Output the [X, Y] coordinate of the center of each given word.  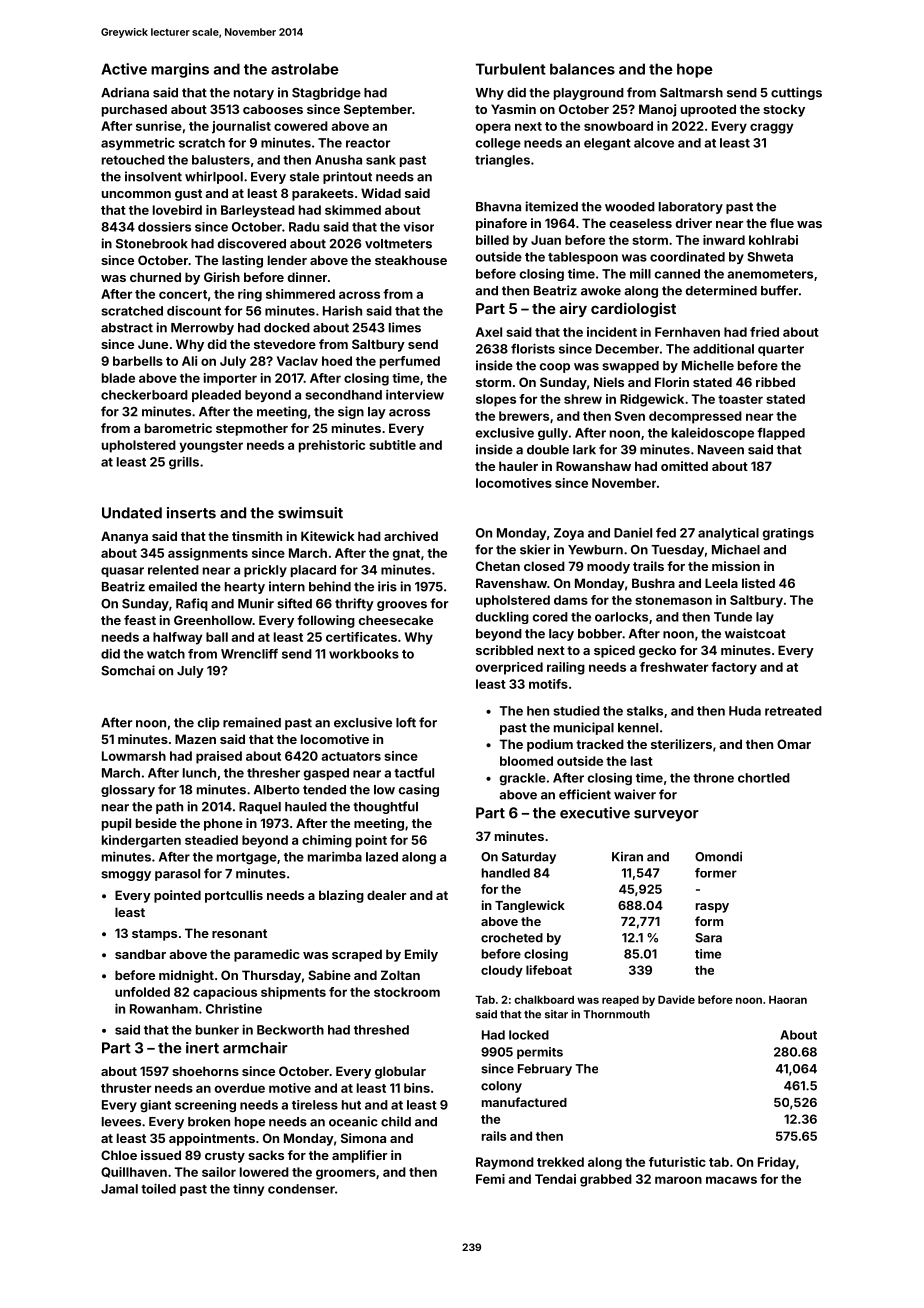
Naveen [721, 450]
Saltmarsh [691, 93]
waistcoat [755, 633]
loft [406, 722]
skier [535, 549]
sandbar [140, 954]
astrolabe [305, 69]
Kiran [627, 857]
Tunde [733, 617]
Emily [421, 955]
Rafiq [192, 604]
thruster [126, 1088]
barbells [138, 361]
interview [415, 394]
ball [217, 637]
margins [180, 70]
